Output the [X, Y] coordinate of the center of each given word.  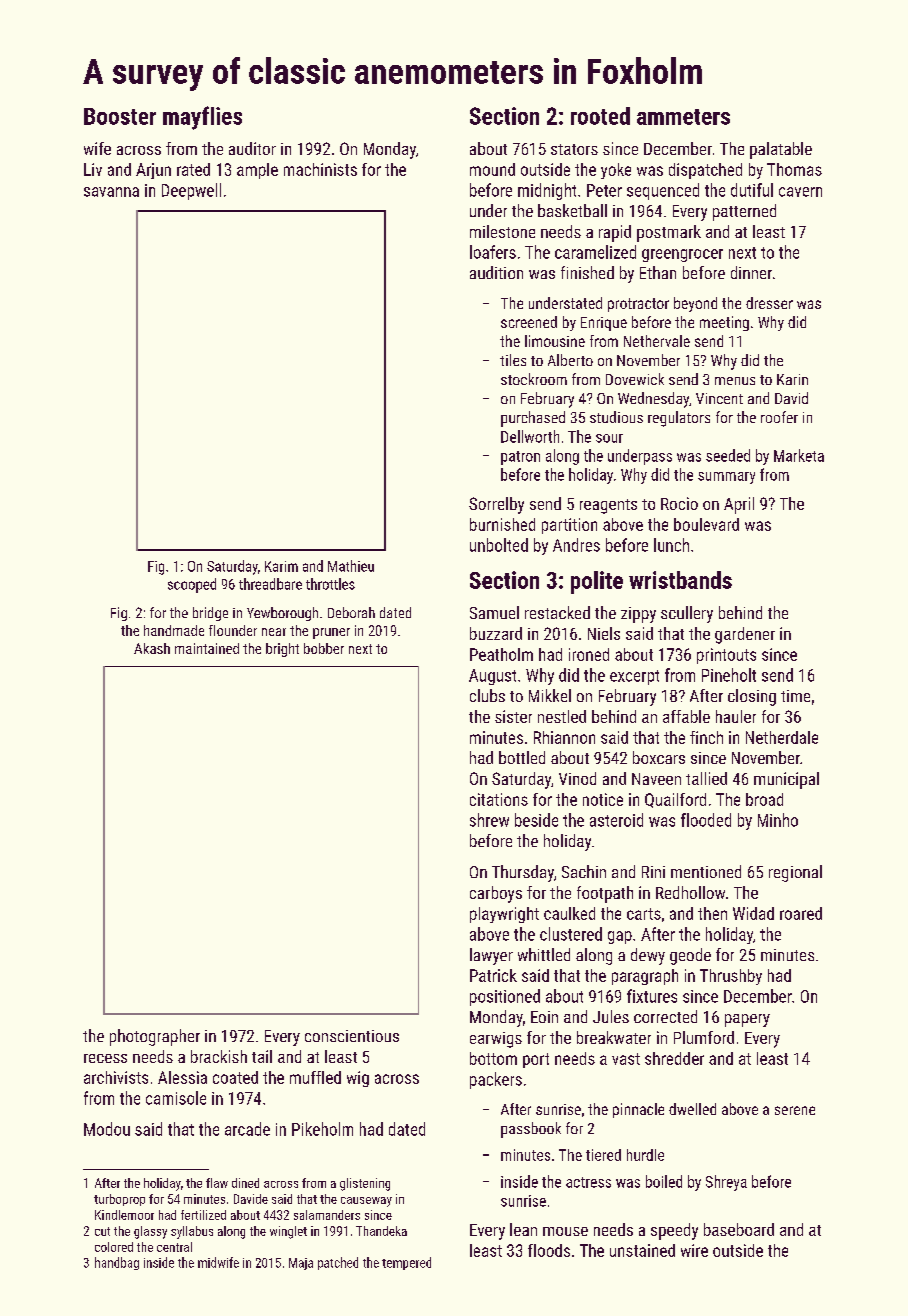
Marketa [799, 455]
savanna [111, 192]
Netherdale [782, 737]
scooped [192, 585]
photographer [155, 1037]
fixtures [652, 996]
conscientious [352, 1036]
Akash [152, 648]
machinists [320, 169]
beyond [695, 304]
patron [520, 458]
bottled [522, 757]
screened [529, 322]
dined [245, 1183]
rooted [600, 116]
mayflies [202, 118]
